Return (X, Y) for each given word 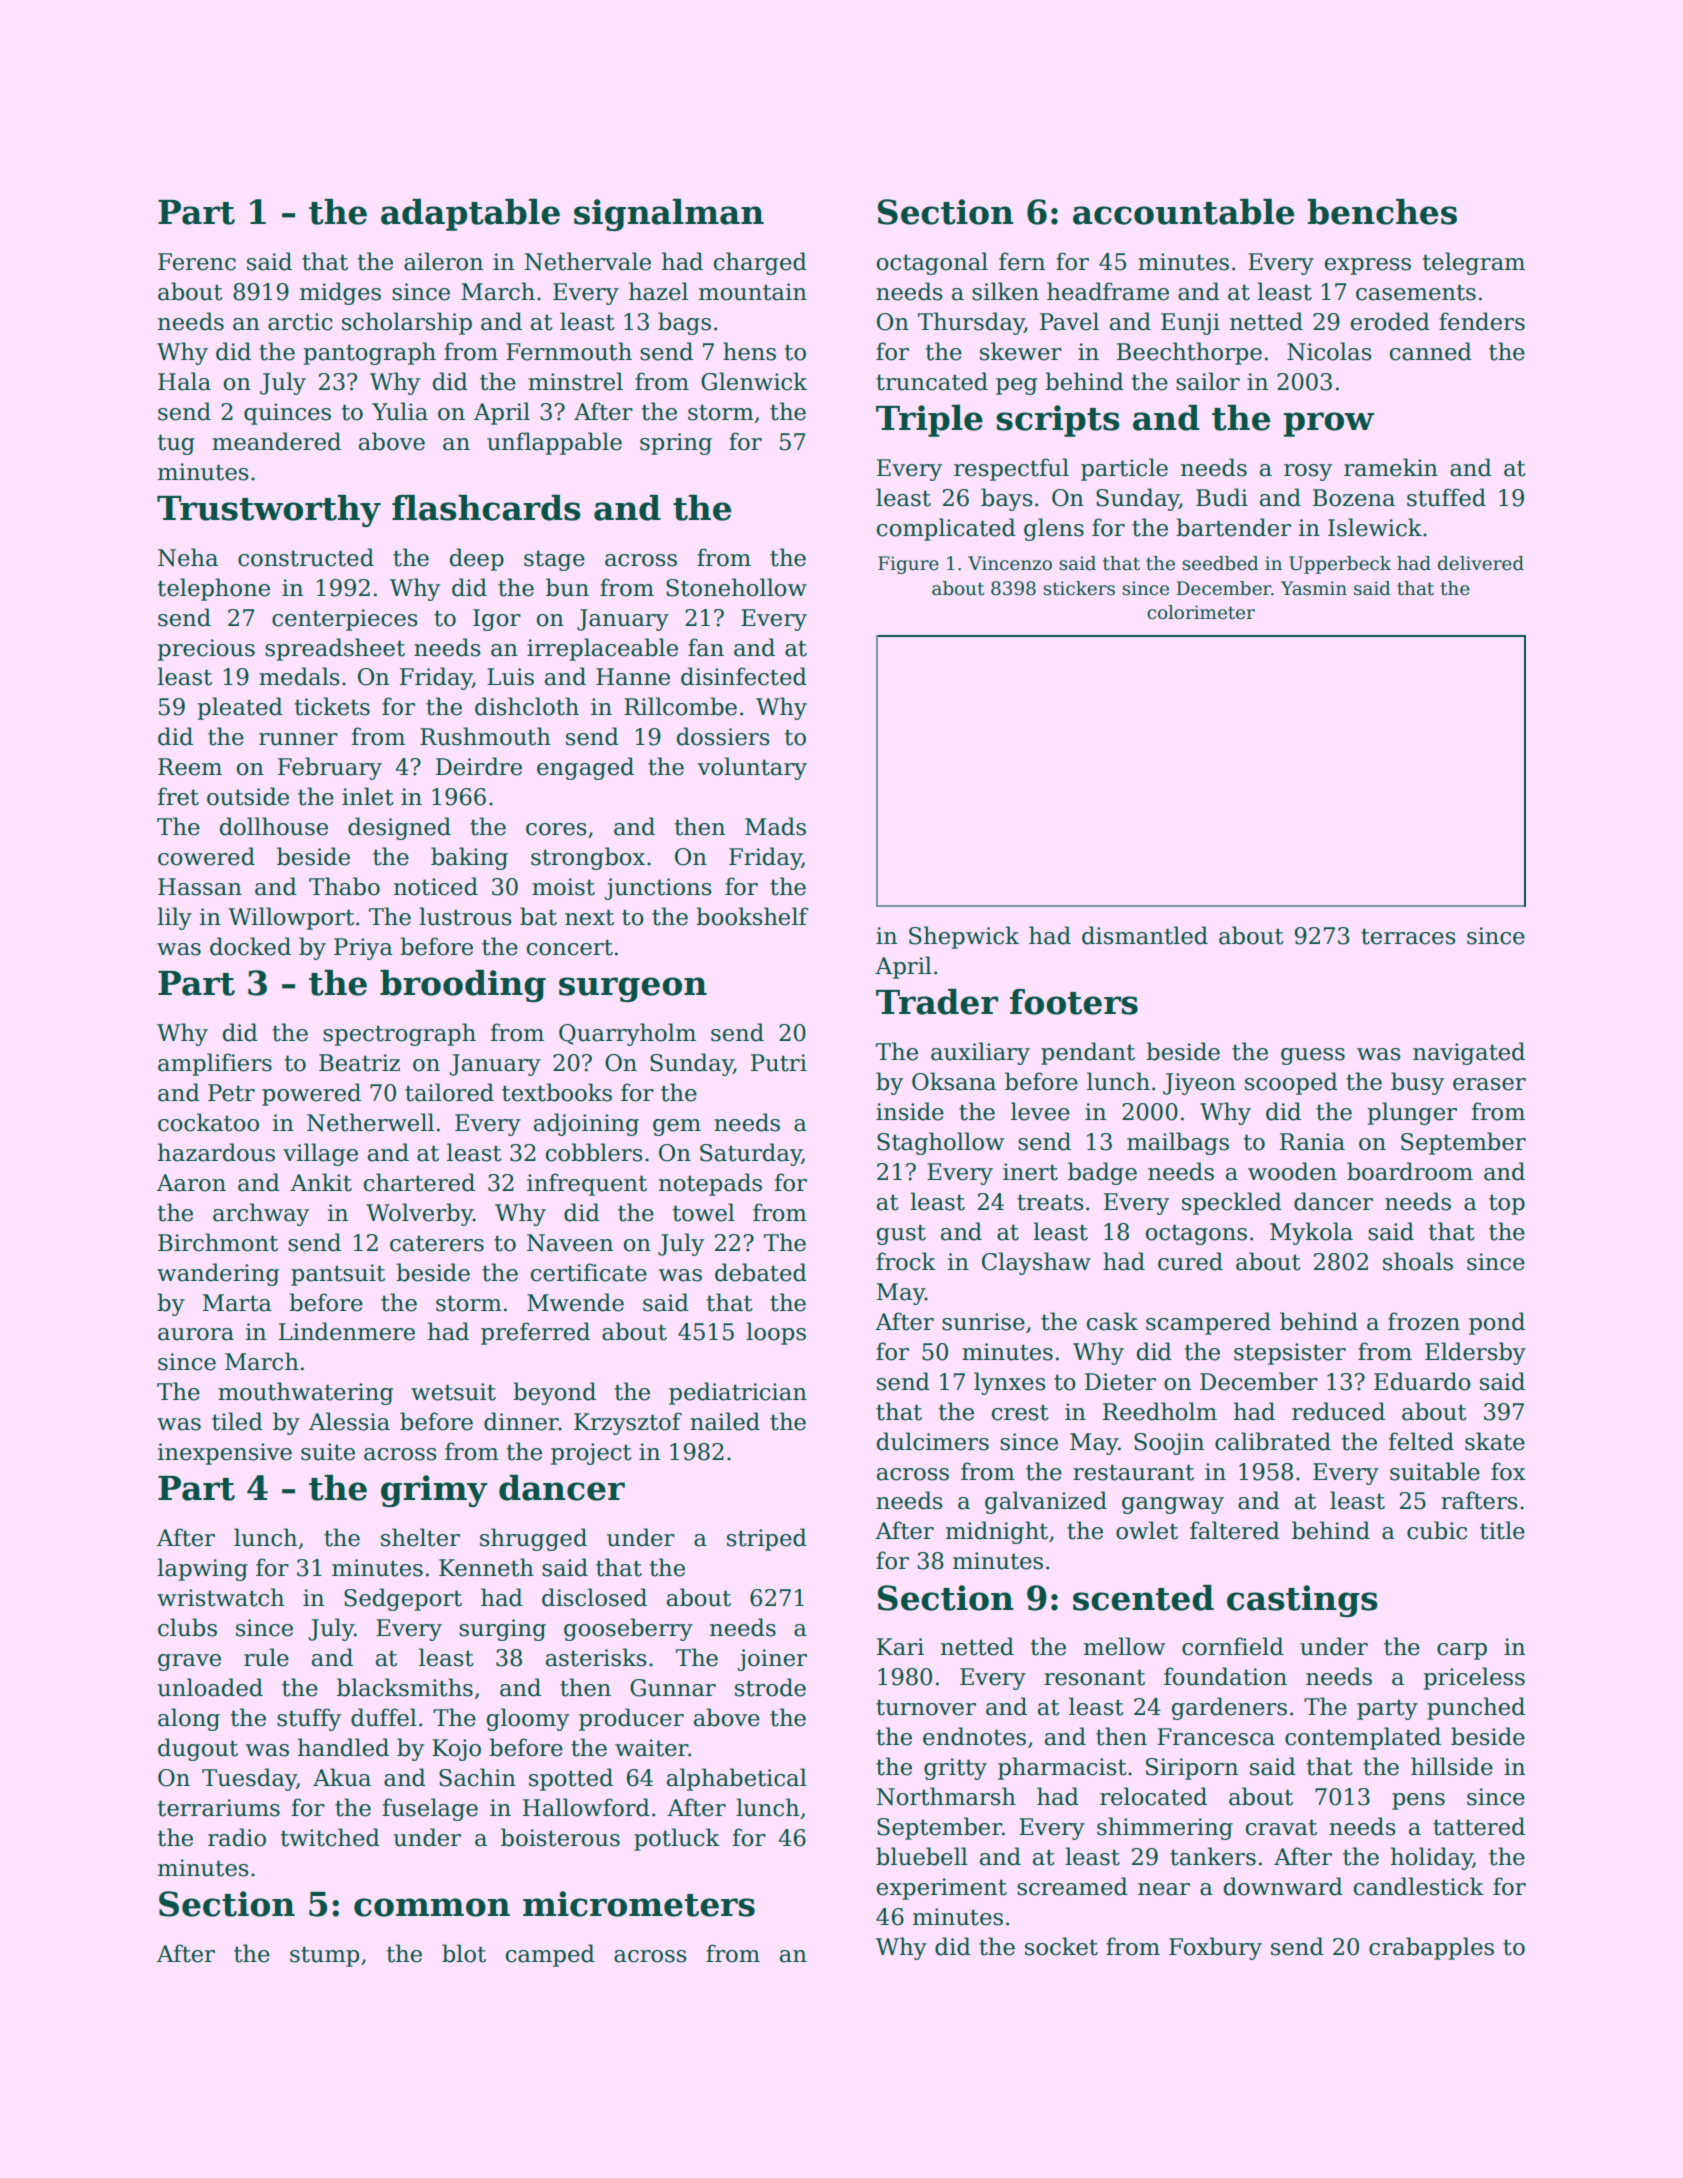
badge (1102, 1173)
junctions (658, 889)
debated (761, 1272)
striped (767, 1539)
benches (1382, 212)
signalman (669, 215)
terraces (1408, 936)
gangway (1173, 1505)
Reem (190, 767)
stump (324, 1956)
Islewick (1375, 527)
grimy (434, 1491)
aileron (443, 261)
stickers (1079, 588)
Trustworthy (269, 511)
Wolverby (419, 1214)
